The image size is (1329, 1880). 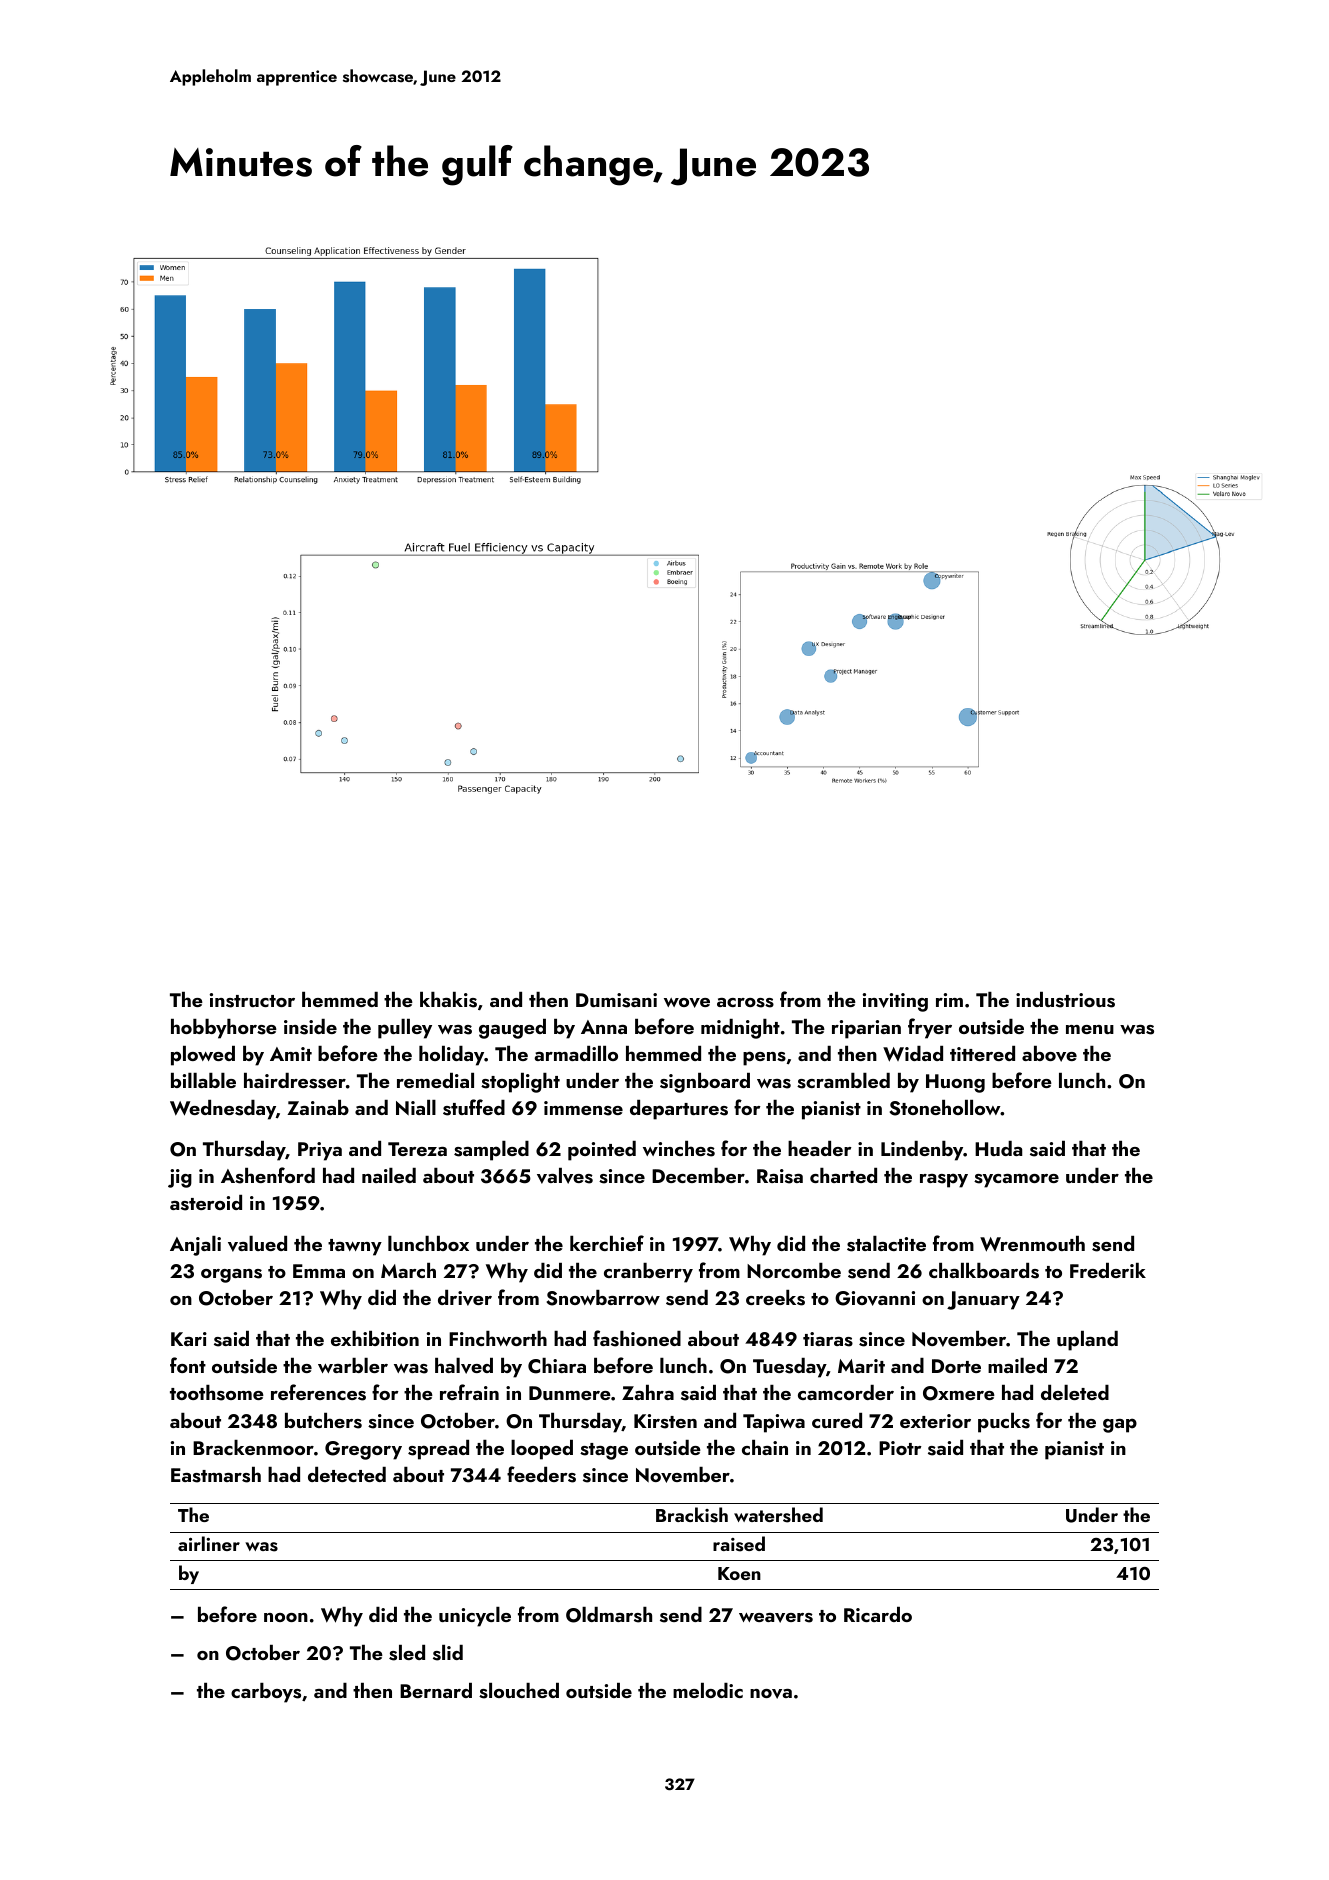 I want to click on instructor, so click(x=252, y=1000).
